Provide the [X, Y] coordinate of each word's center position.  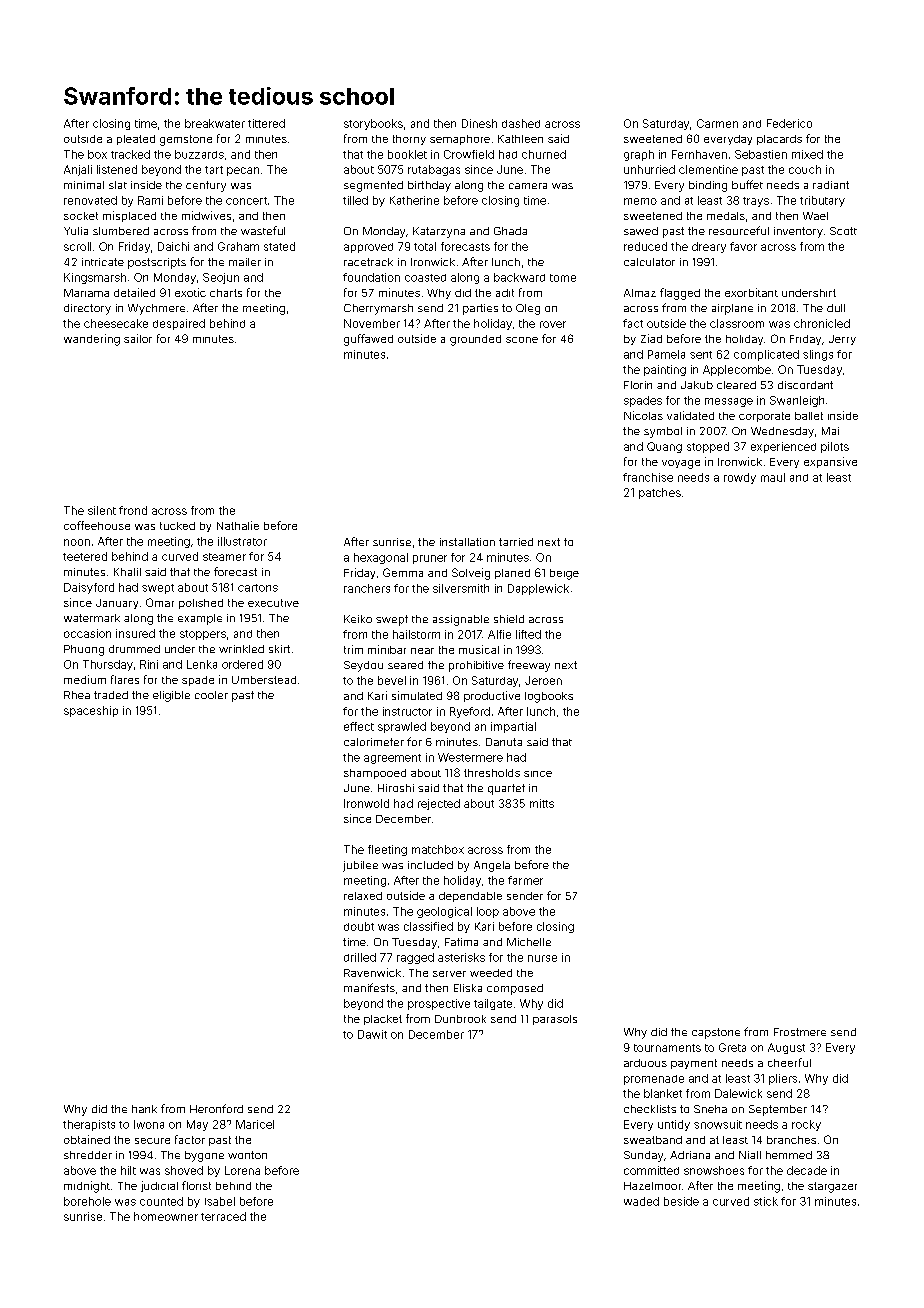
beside [681, 1201]
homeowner [166, 1216]
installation [467, 542]
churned [544, 154]
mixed [807, 154]
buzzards [199, 154]
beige [564, 574]
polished [201, 604]
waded [641, 1201]
